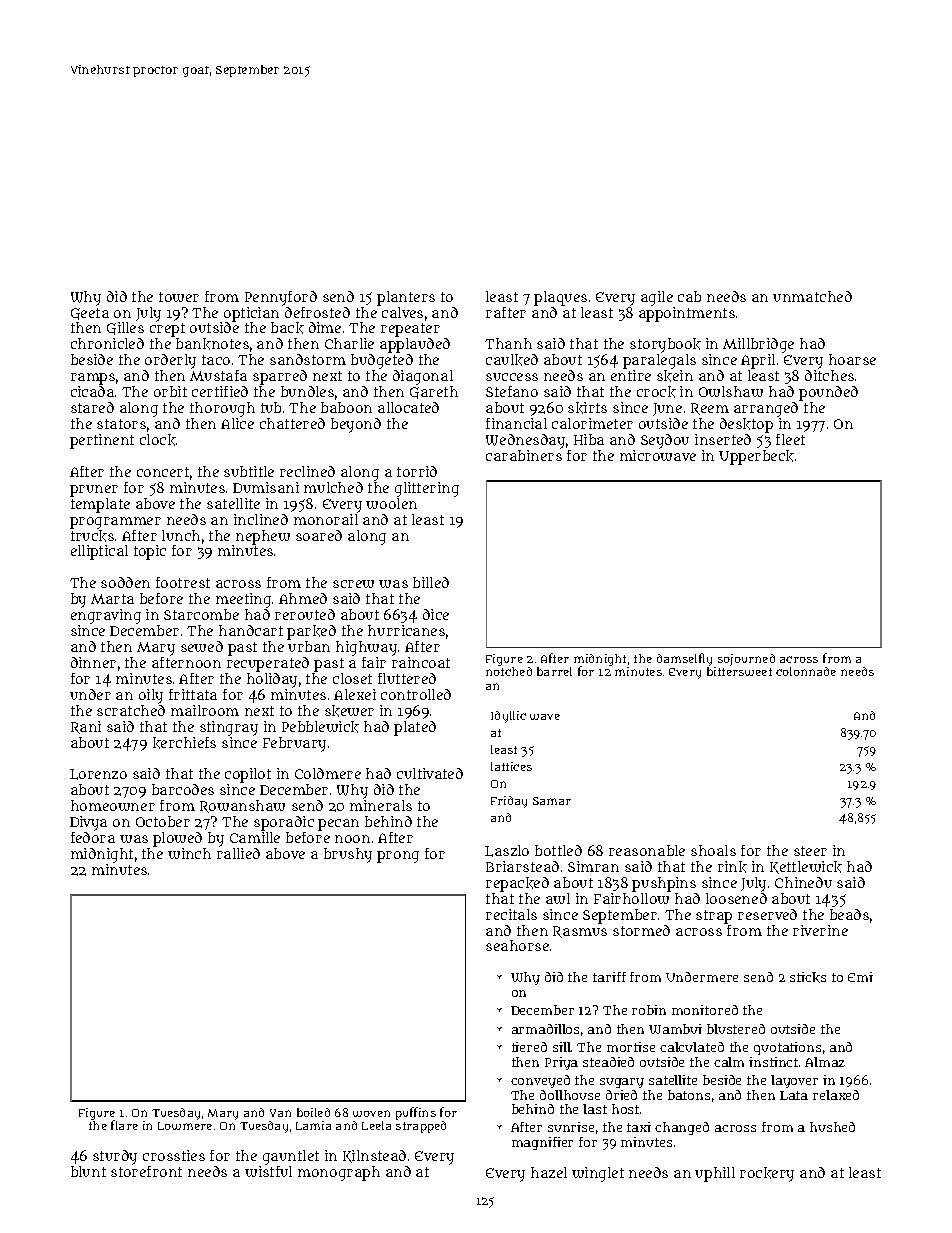 This screenshot has width=952, height=1233. I want to click on bittersweet, so click(739, 671).
